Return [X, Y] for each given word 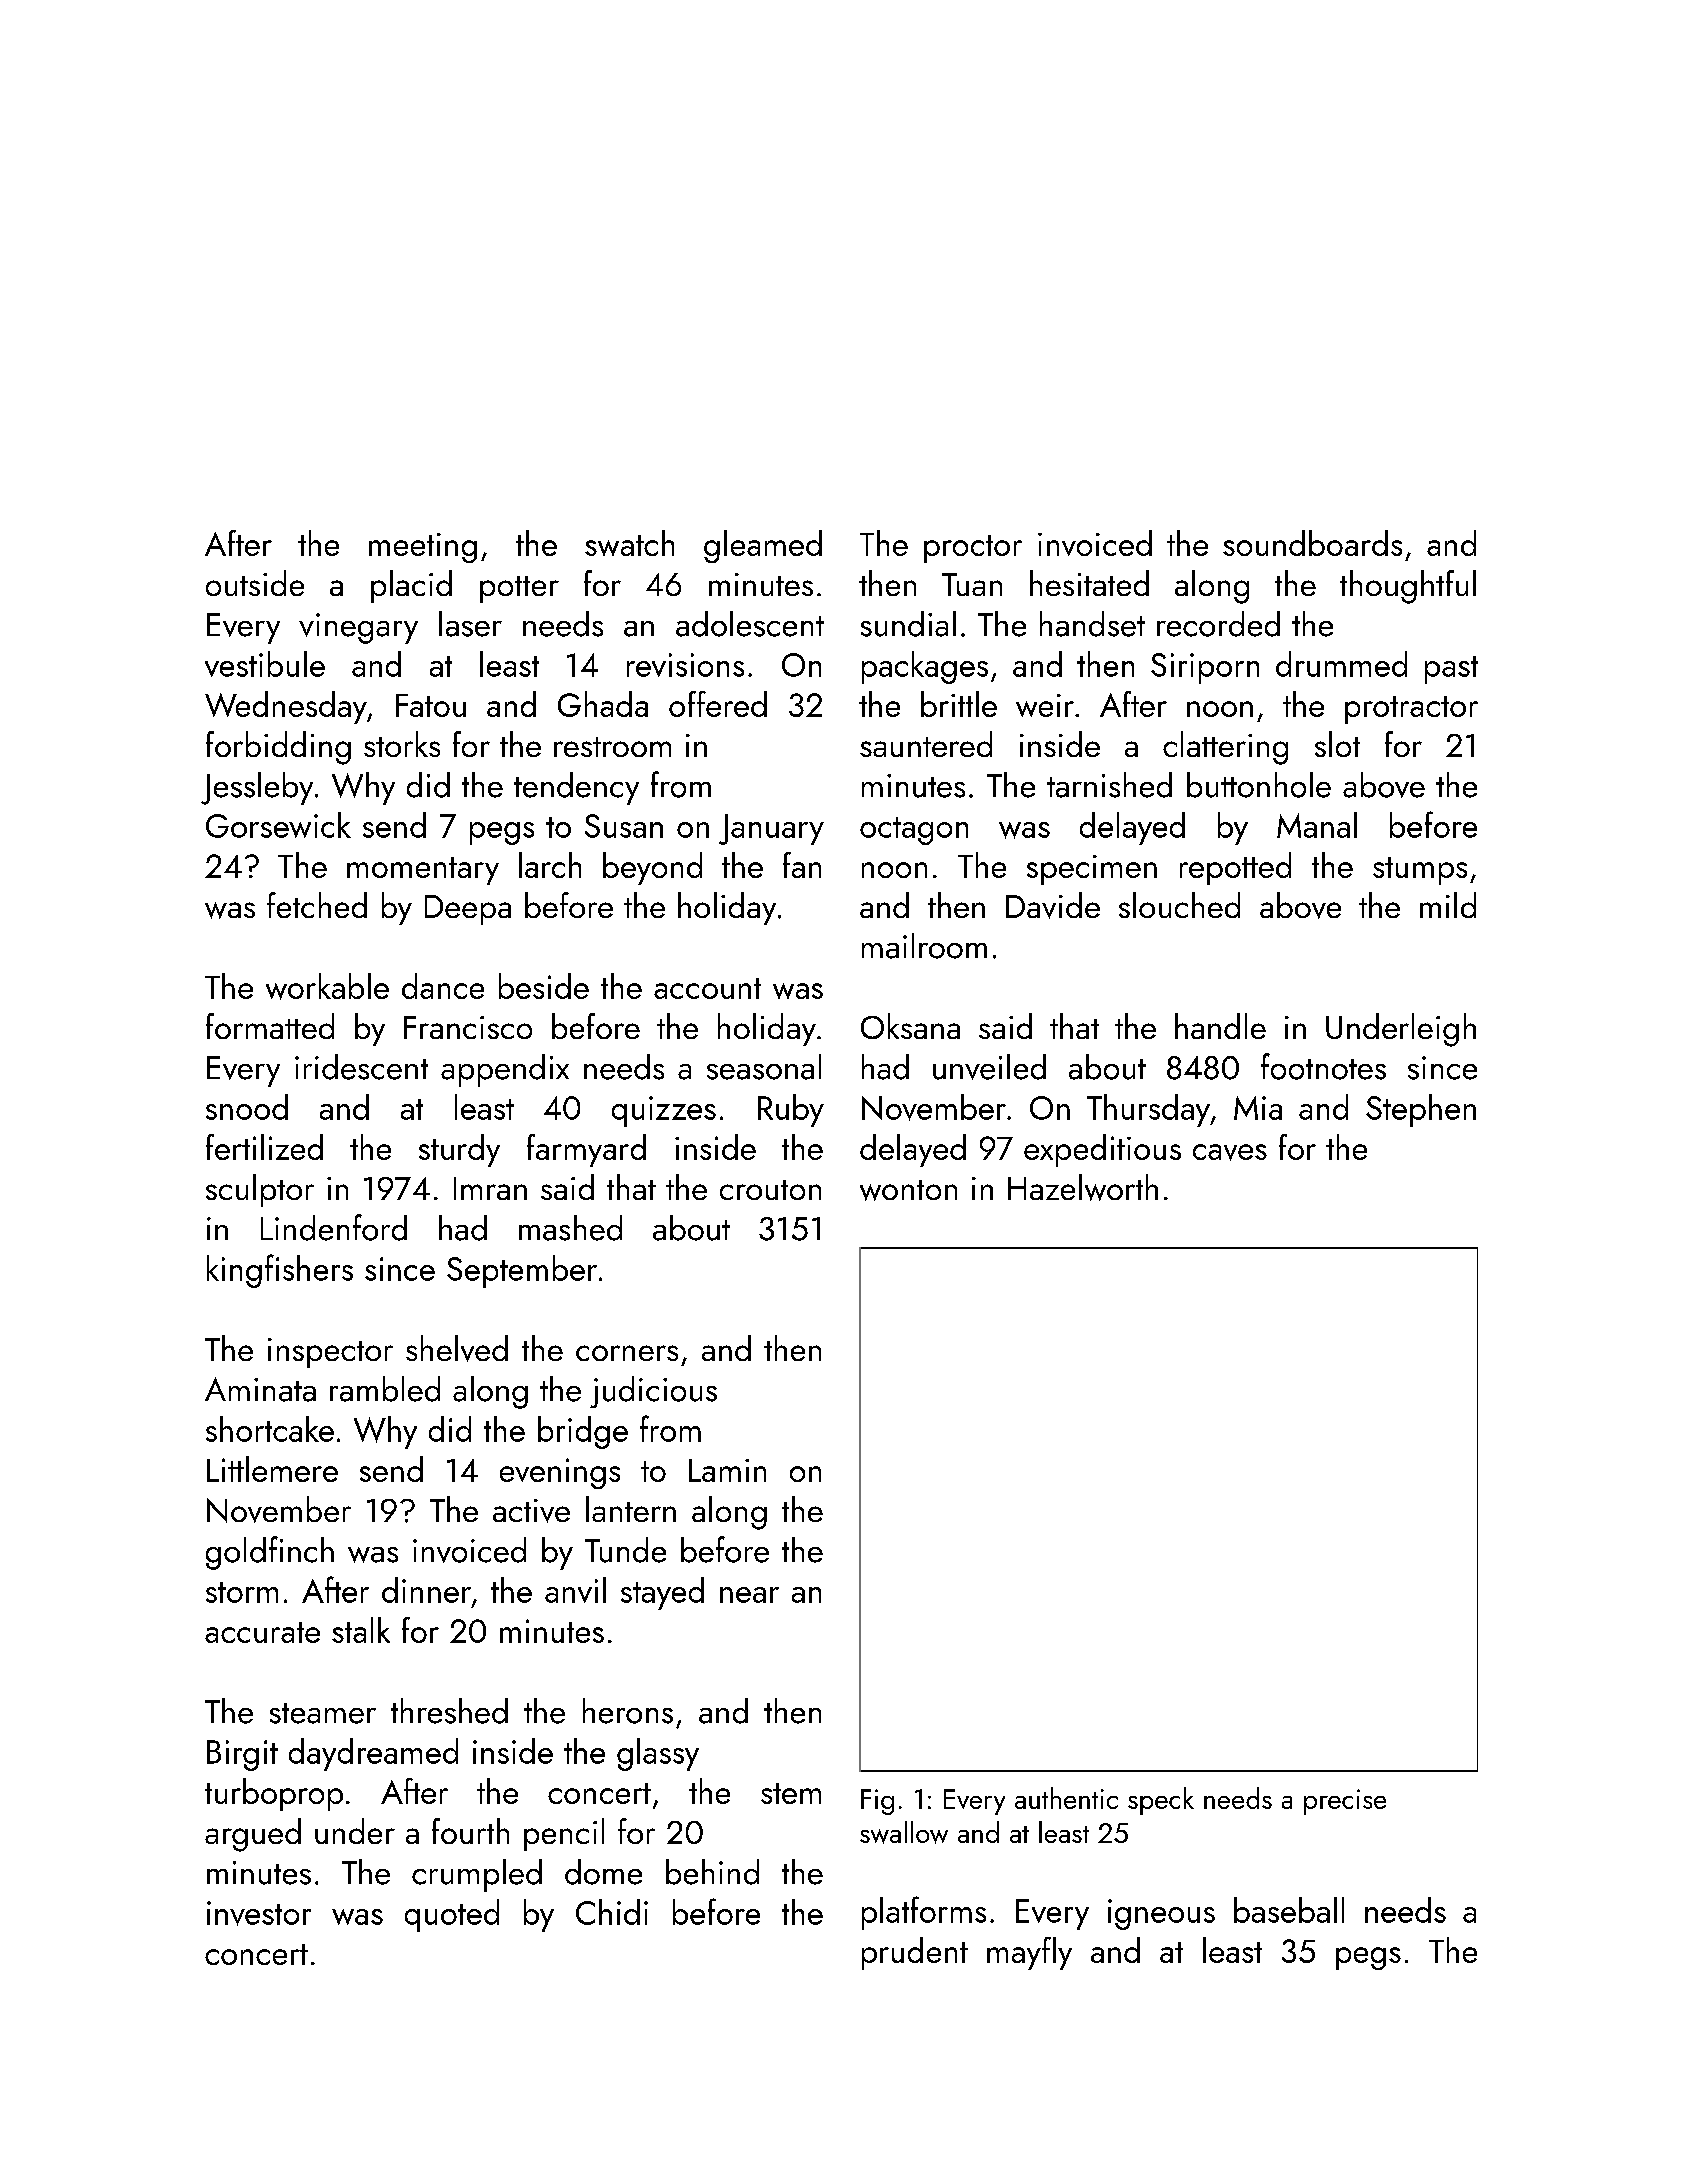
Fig [877, 1802]
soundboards [1312, 543]
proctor [973, 549]
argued [253, 1835]
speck [1161, 1801]
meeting [423, 548]
